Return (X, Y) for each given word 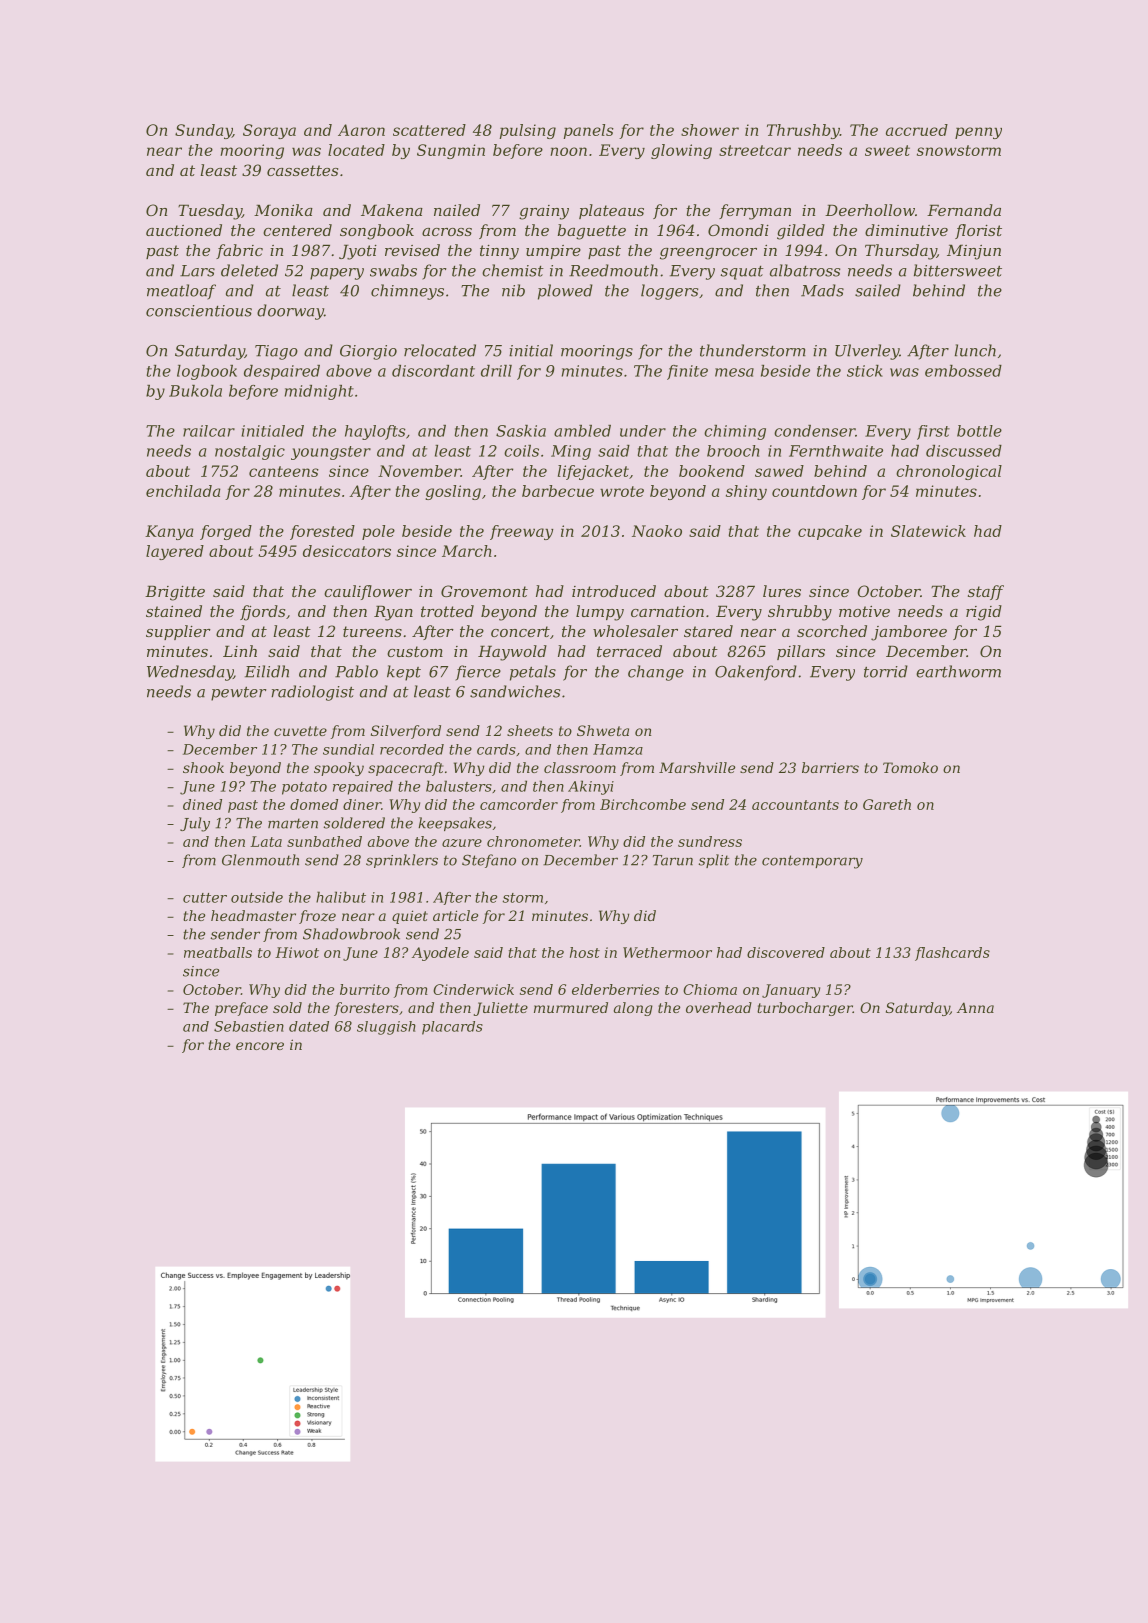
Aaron (361, 130)
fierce (478, 673)
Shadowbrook (351, 934)
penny (978, 133)
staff (986, 592)
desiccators (347, 551)
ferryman (755, 212)
